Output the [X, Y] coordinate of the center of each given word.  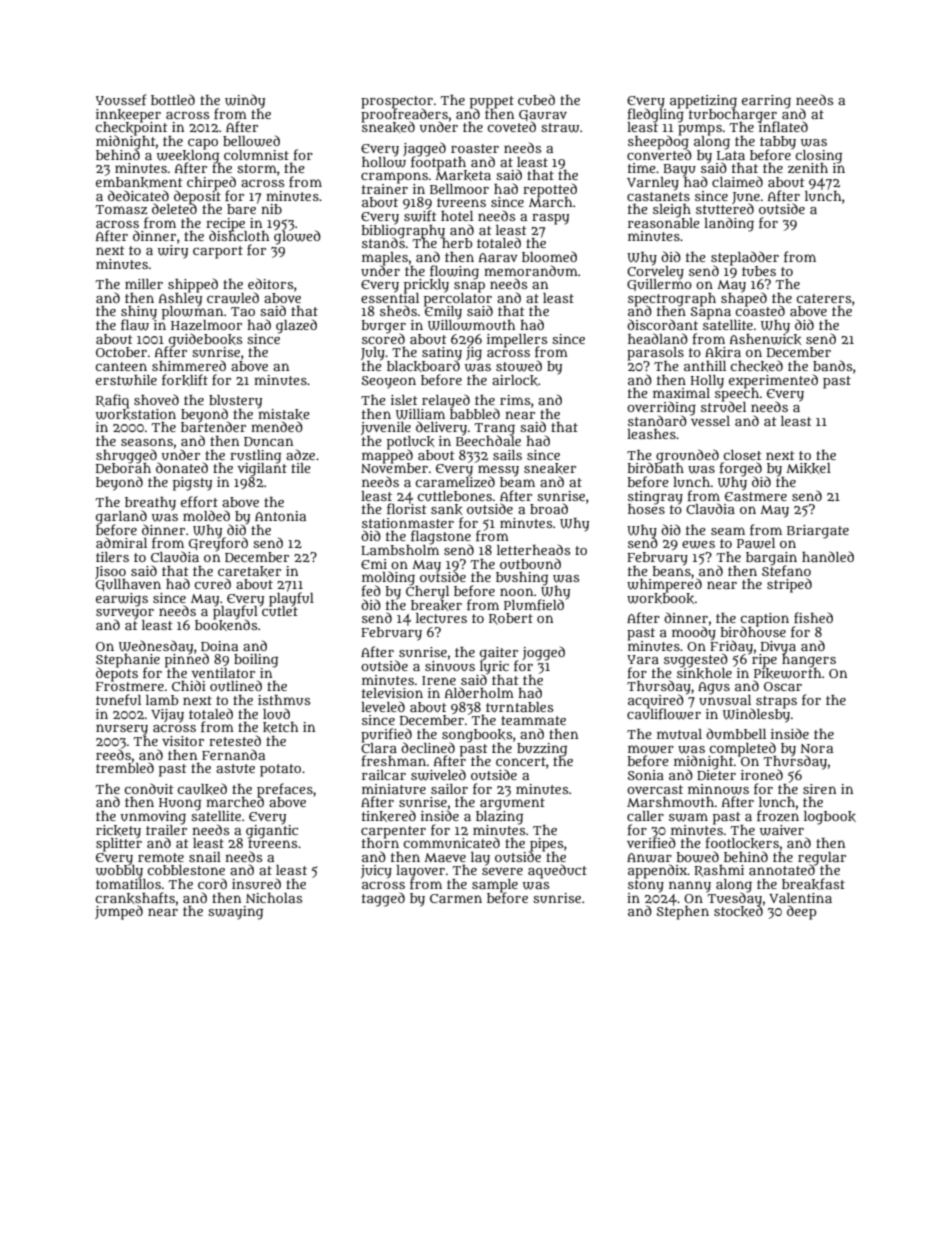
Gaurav [543, 115]
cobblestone [186, 870]
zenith [808, 168]
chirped [211, 183]
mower [651, 749]
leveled [383, 706]
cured [213, 583]
